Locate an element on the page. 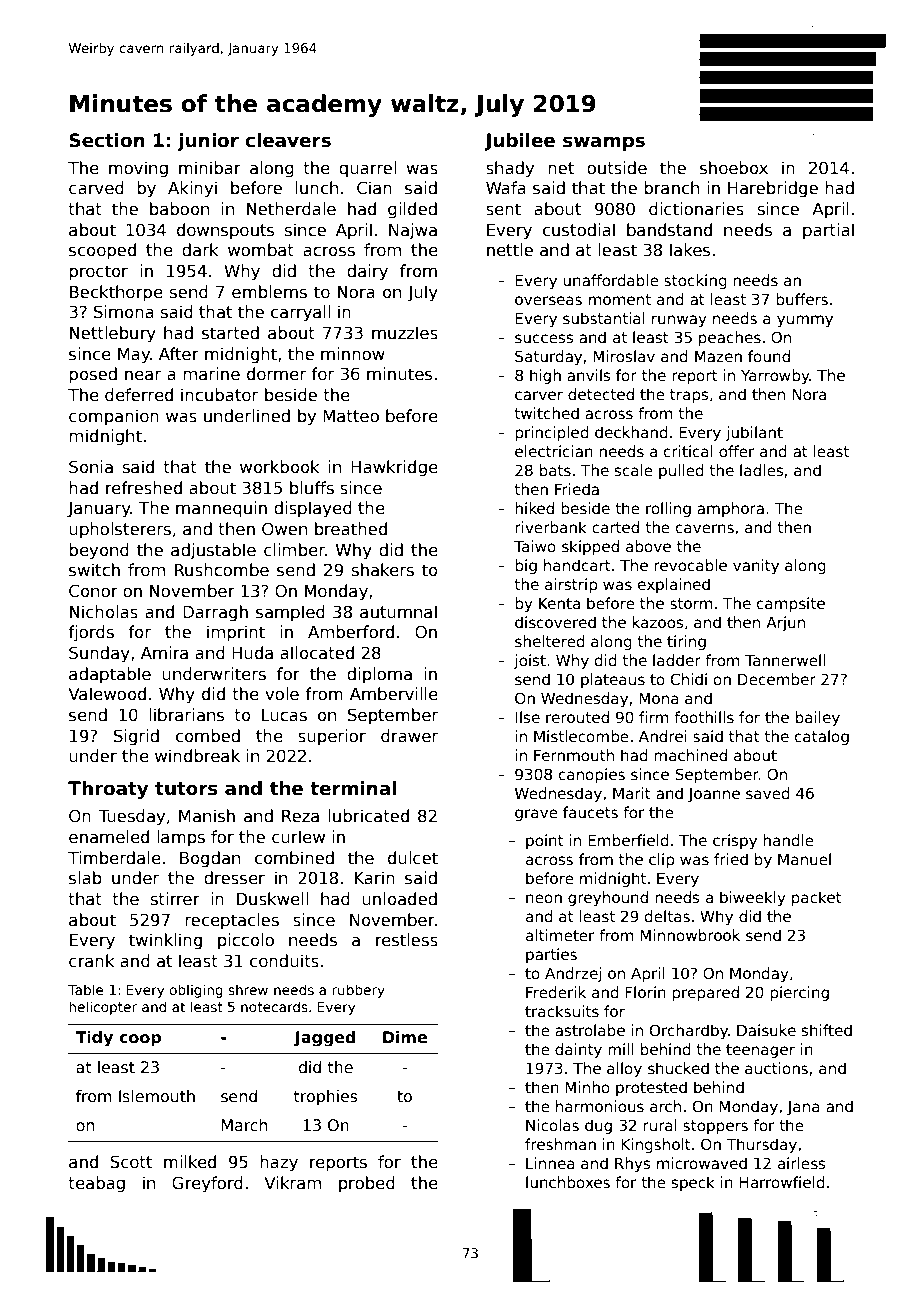  saved is located at coordinates (768, 793).
